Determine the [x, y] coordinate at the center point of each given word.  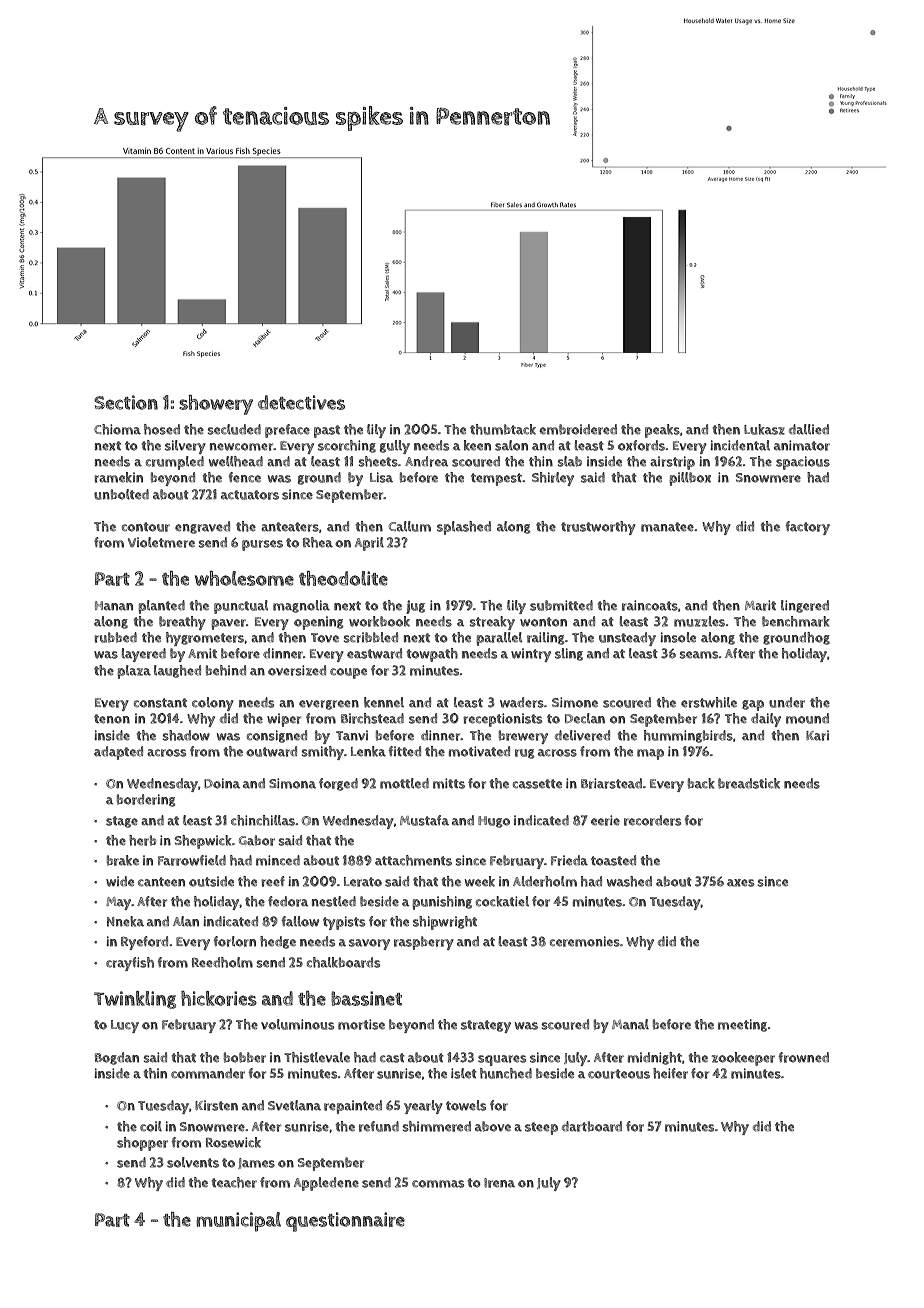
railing [546, 638]
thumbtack [503, 429]
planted [161, 607]
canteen [161, 882]
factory [807, 528]
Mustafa [424, 820]
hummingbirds [688, 736]
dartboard [592, 1126]
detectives [301, 402]
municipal [238, 1222]
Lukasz [764, 429]
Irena [499, 1183]
